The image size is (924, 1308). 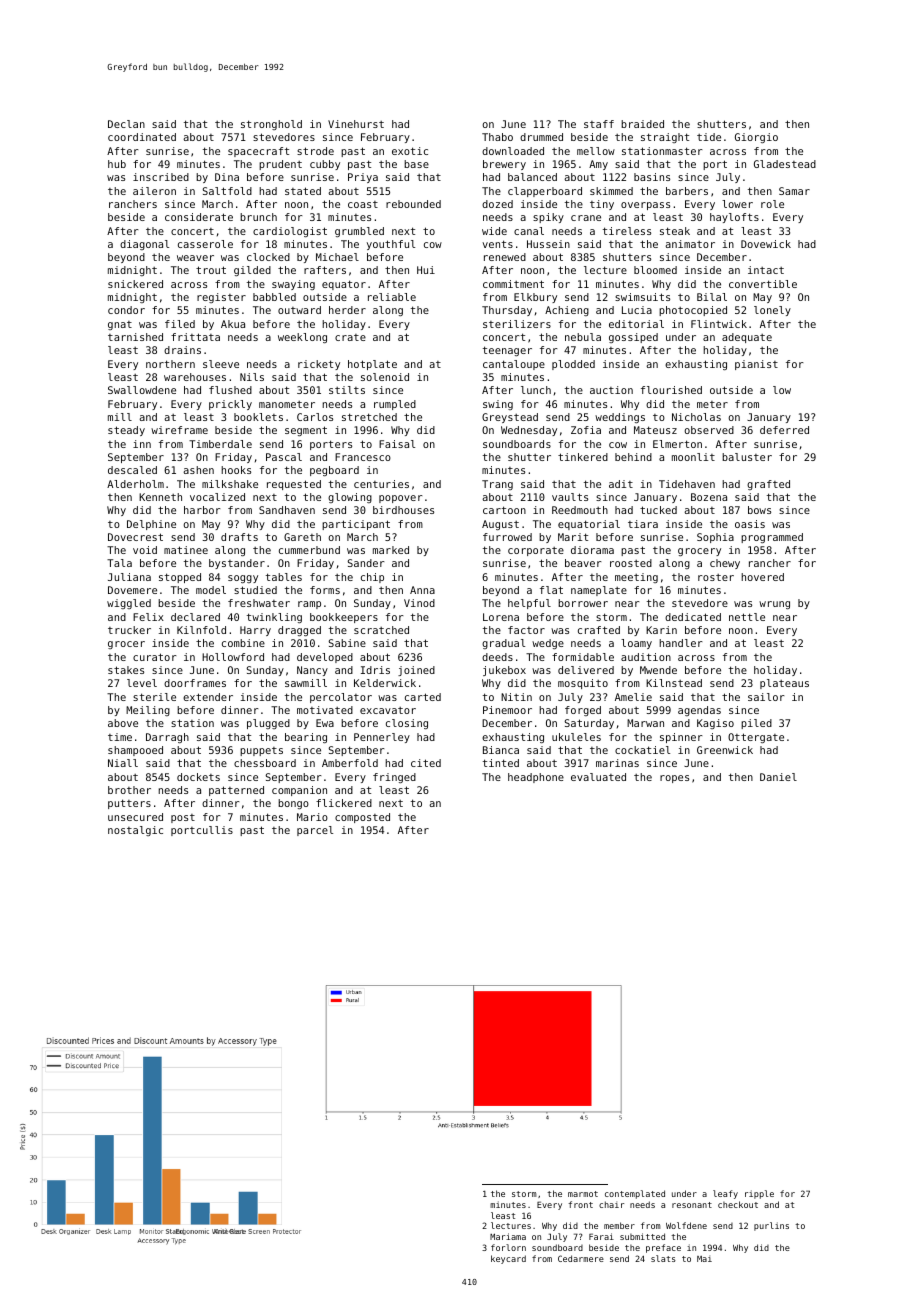 I want to click on nostalgic, so click(x=135, y=831).
